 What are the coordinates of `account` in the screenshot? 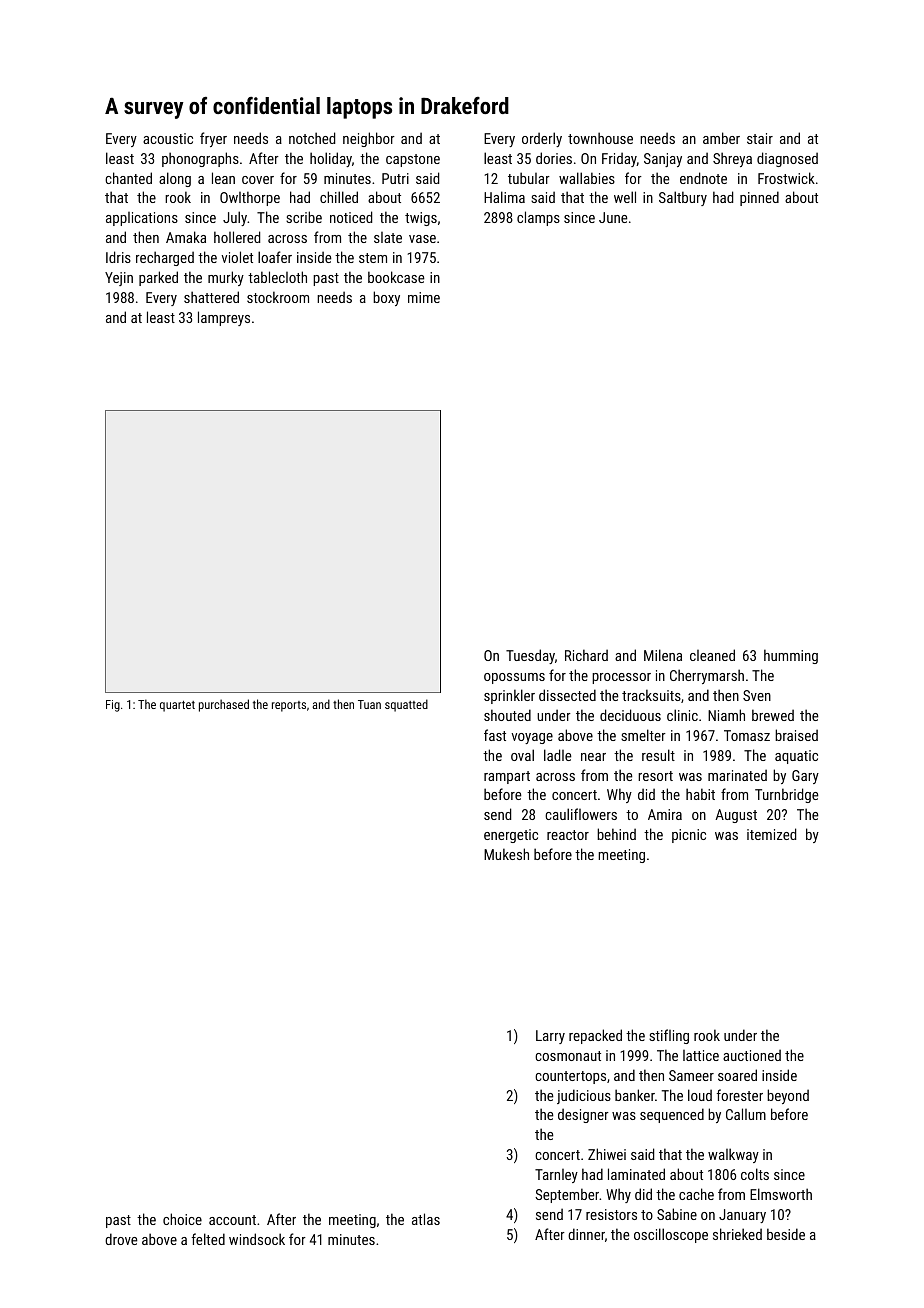 It's located at (232, 1220).
